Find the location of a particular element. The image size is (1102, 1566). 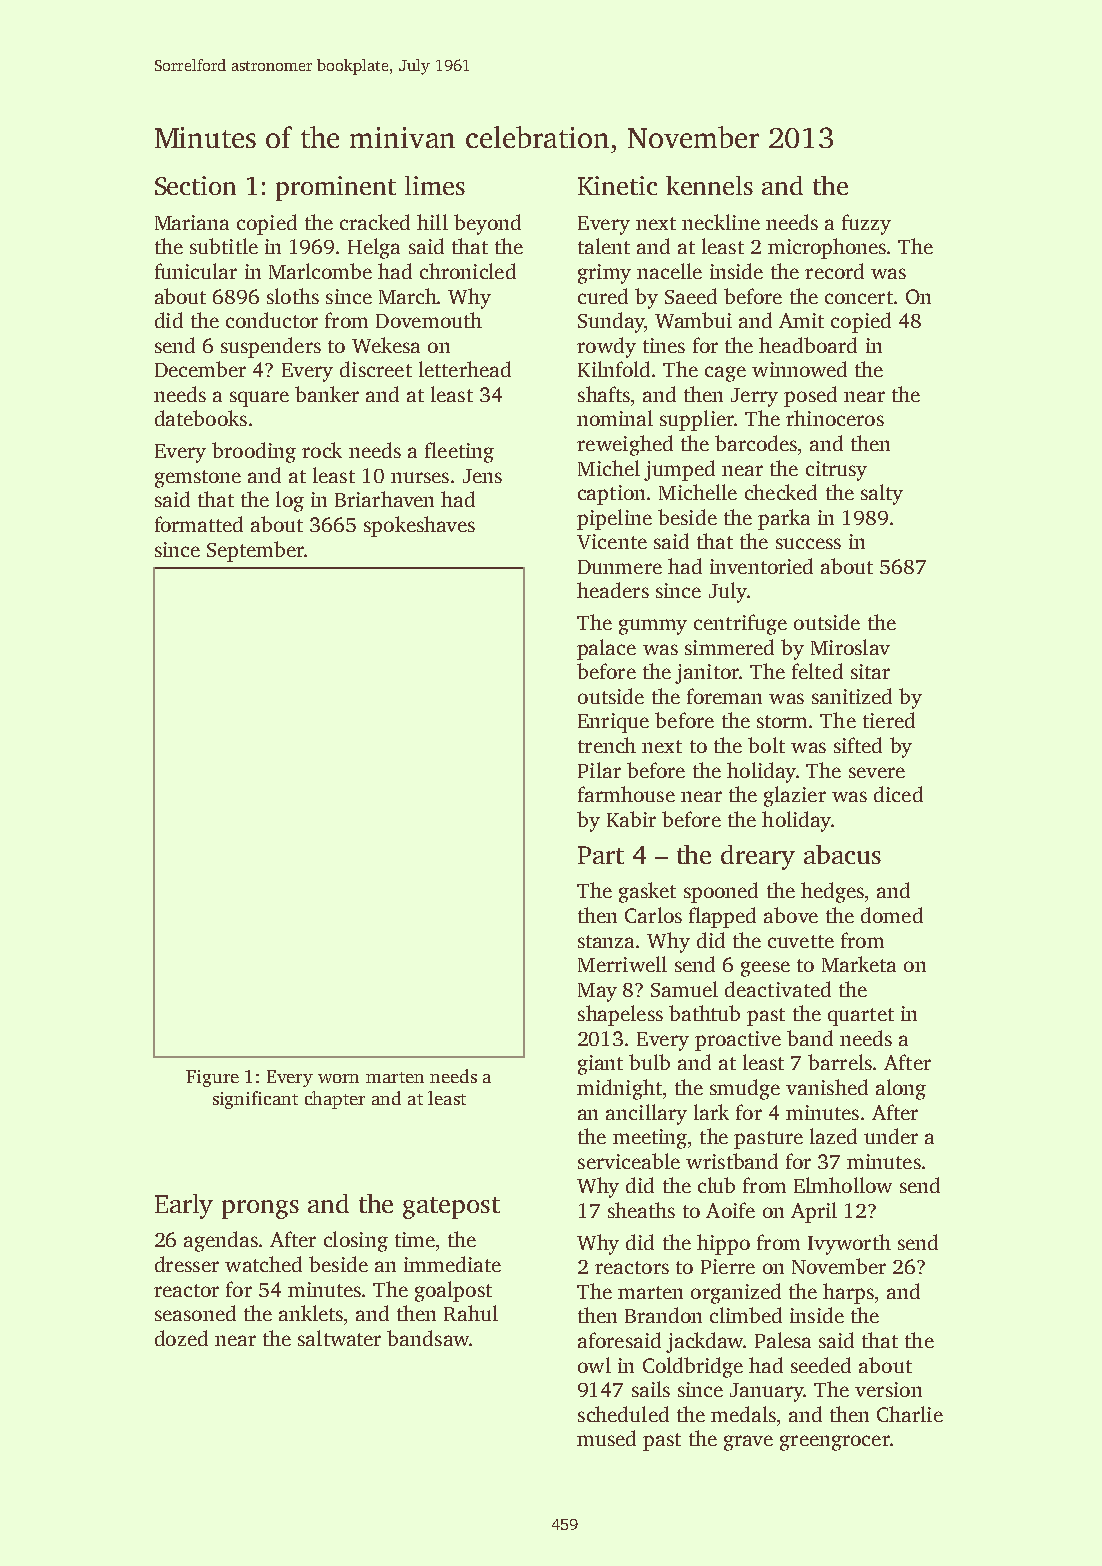

Kinetic is located at coordinates (617, 185).
